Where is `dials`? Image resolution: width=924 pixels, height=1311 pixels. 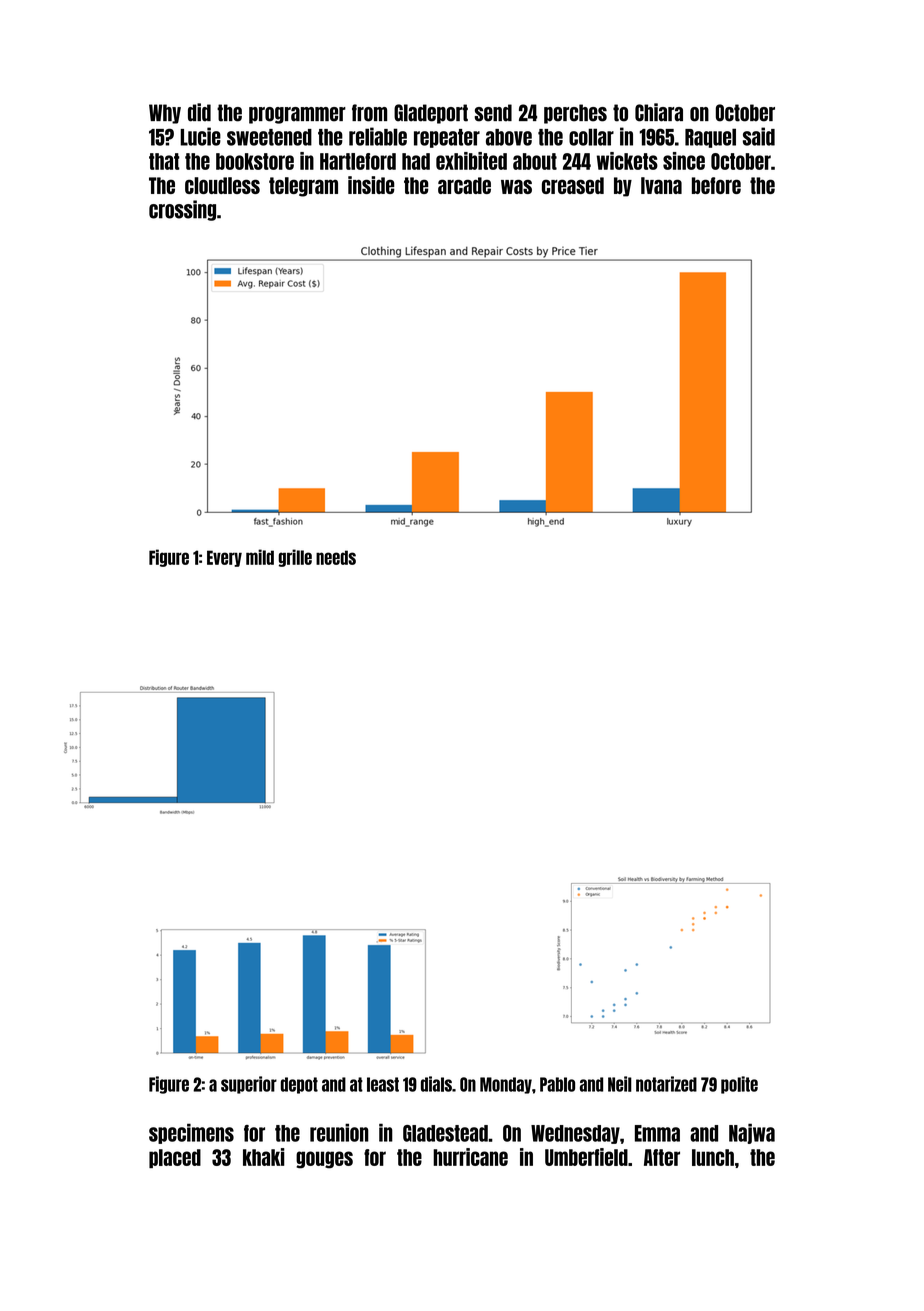 dials is located at coordinates (436, 1084).
